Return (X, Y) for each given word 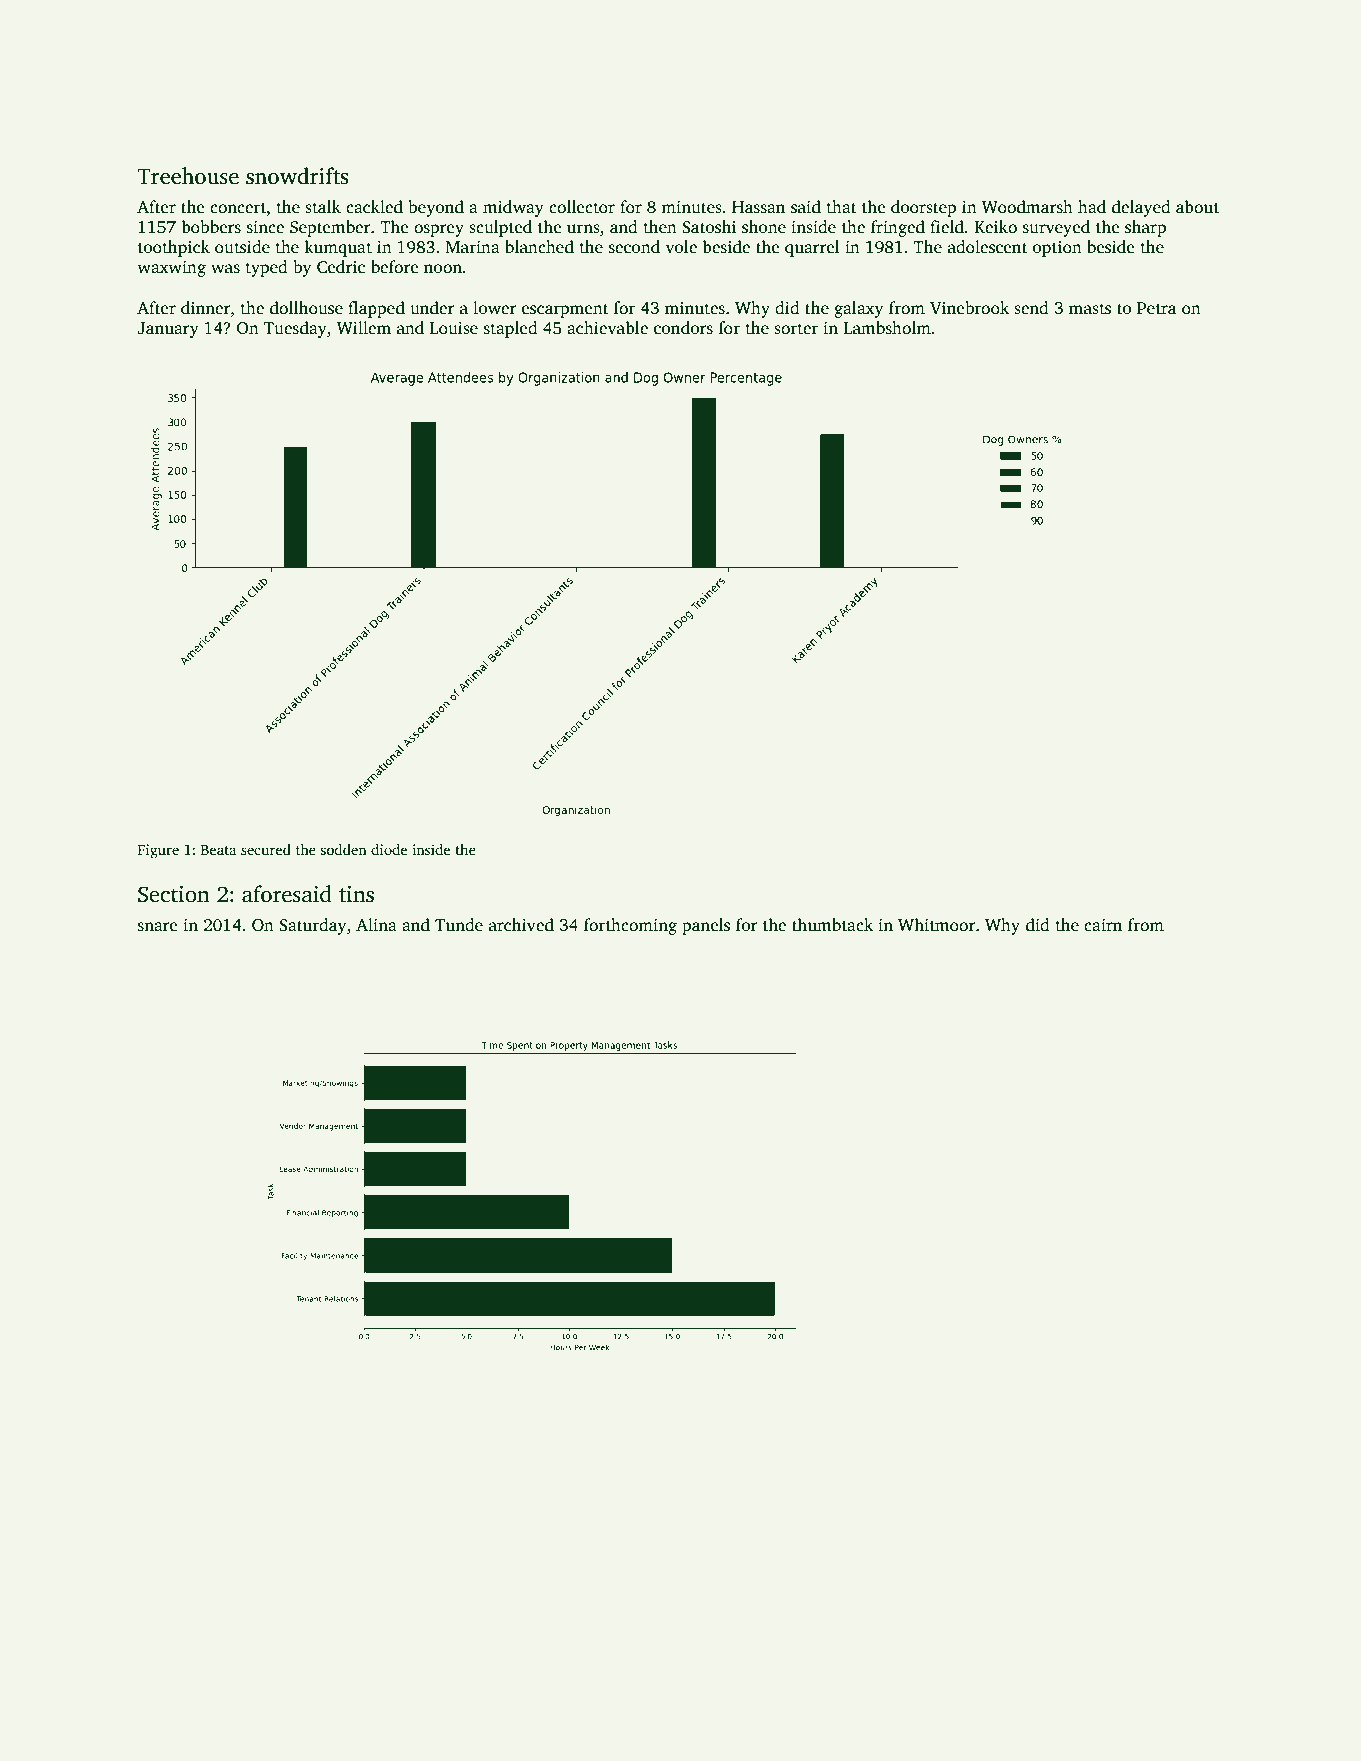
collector (582, 207)
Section (174, 894)
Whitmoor (937, 925)
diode (389, 849)
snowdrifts (297, 176)
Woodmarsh (1027, 207)
